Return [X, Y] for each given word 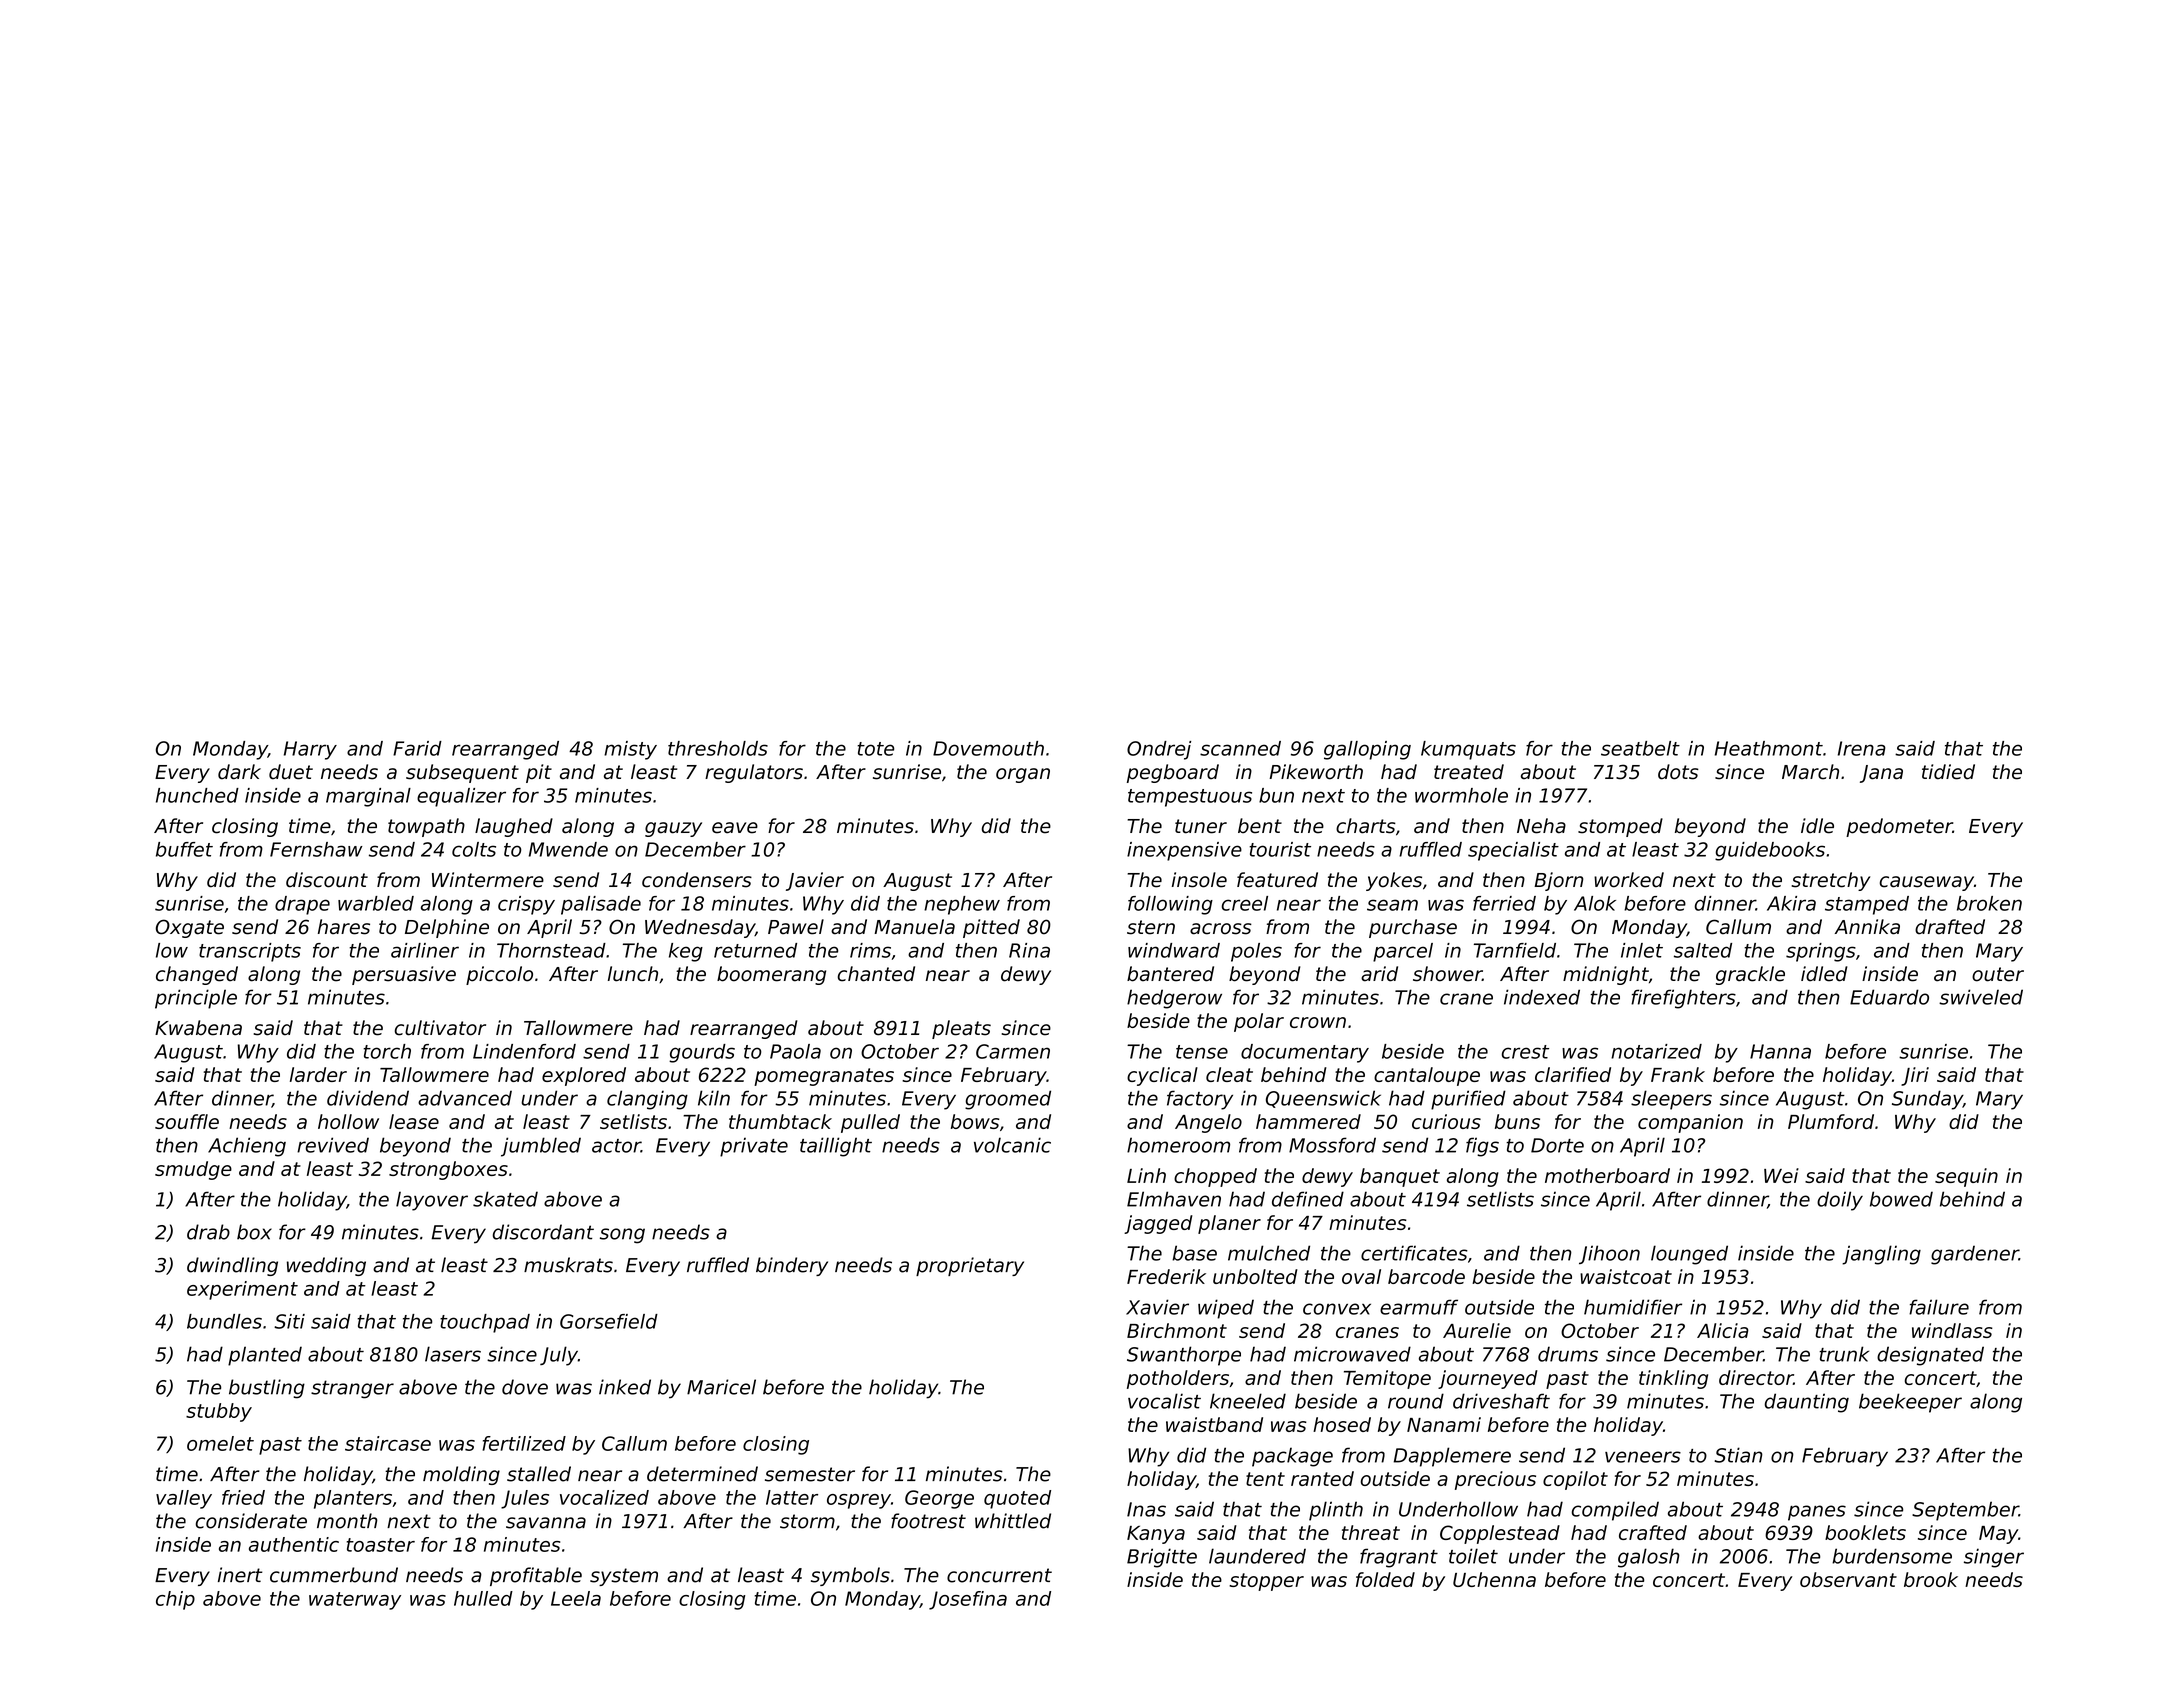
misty [630, 750]
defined [1308, 1199]
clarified [1573, 1074]
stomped [1620, 827]
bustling [267, 1389]
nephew [962, 905]
